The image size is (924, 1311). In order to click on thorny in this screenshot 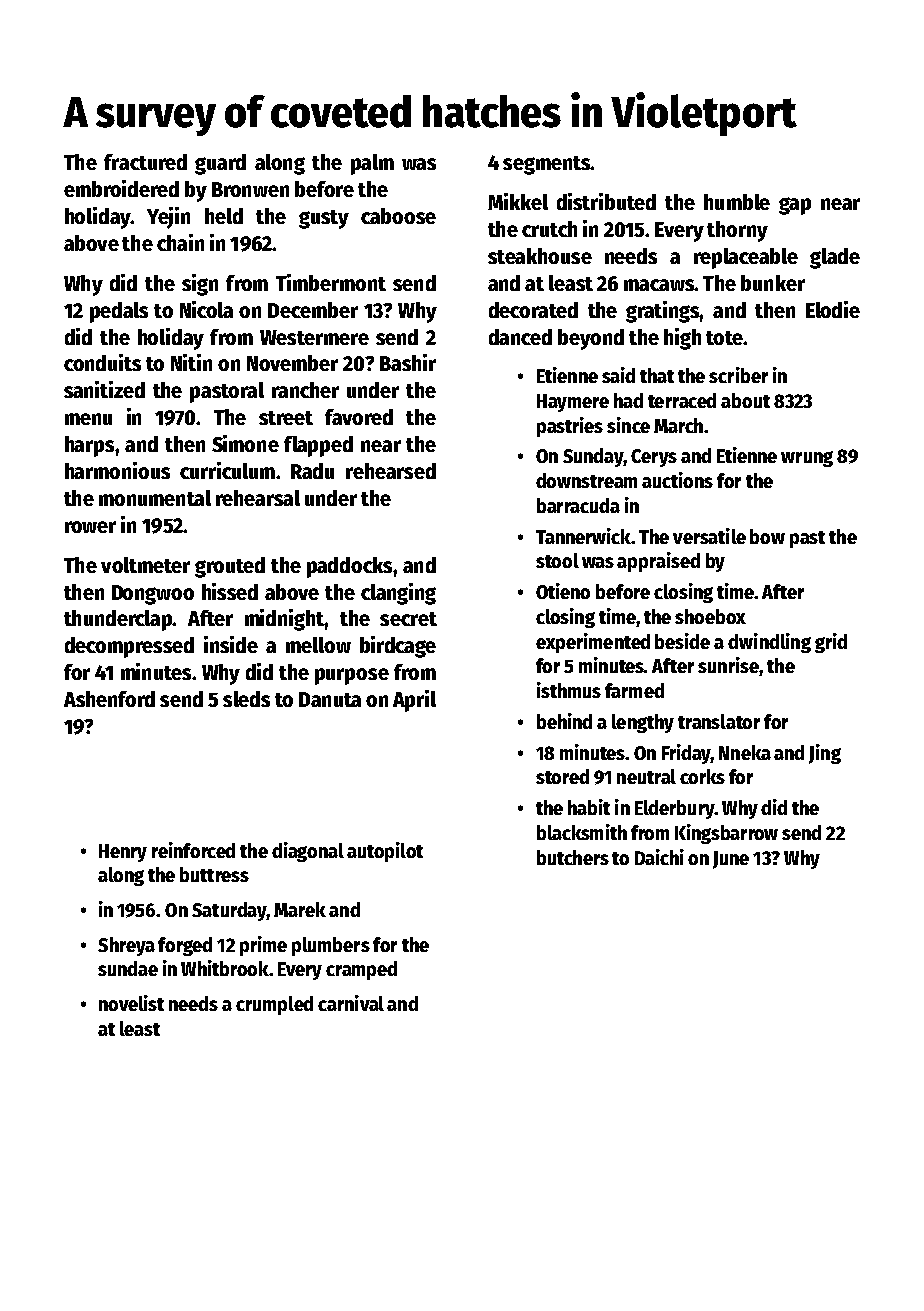, I will do `click(737, 231)`.
